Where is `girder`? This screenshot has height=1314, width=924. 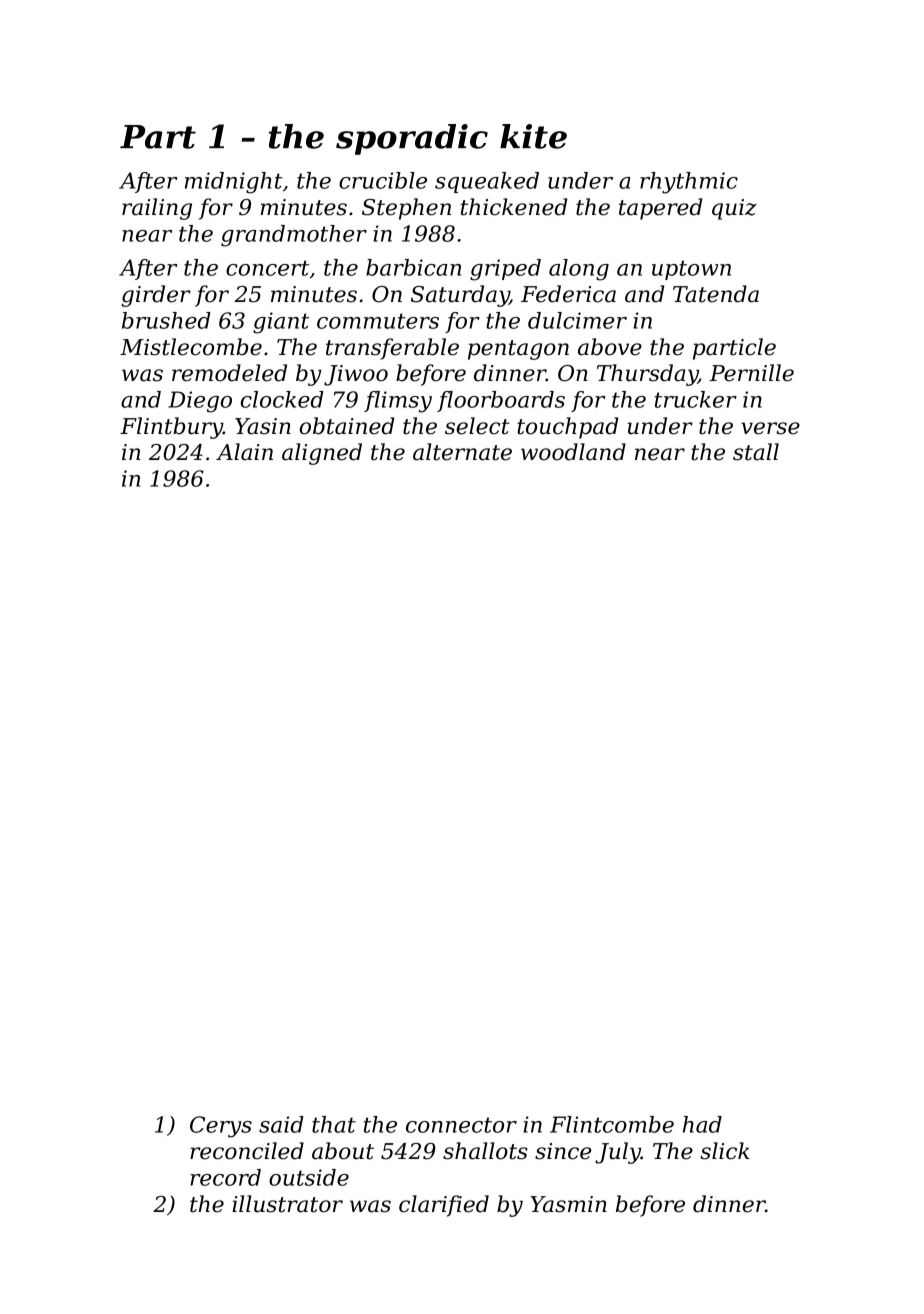
girder is located at coordinates (156, 296).
